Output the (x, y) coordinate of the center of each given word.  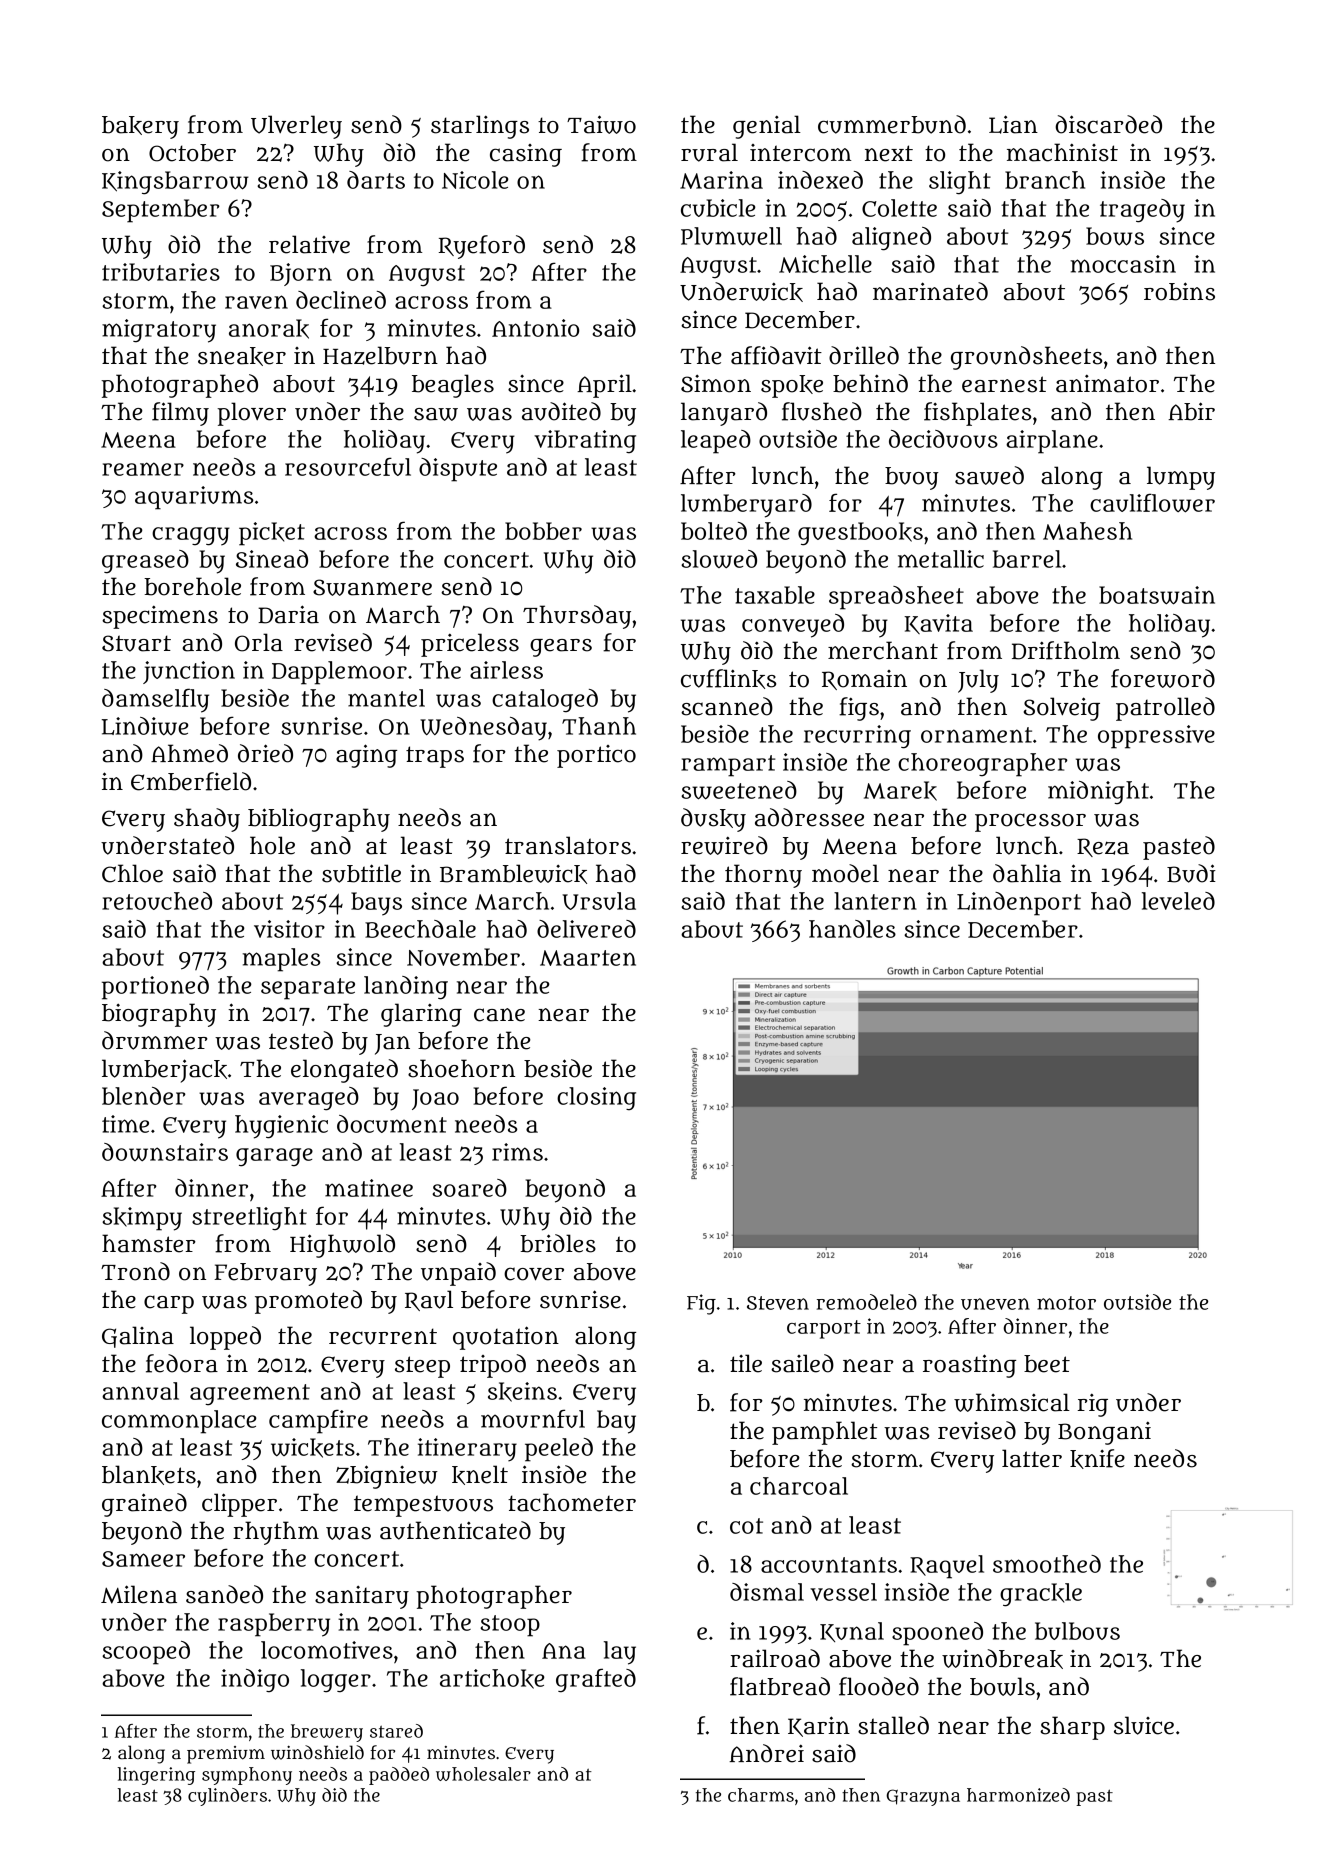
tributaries (161, 272)
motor (1066, 1303)
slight (960, 183)
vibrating (585, 441)
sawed (989, 475)
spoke (792, 386)
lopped (225, 1338)
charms (761, 1795)
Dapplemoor (339, 673)
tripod (493, 1366)
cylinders (227, 1797)
